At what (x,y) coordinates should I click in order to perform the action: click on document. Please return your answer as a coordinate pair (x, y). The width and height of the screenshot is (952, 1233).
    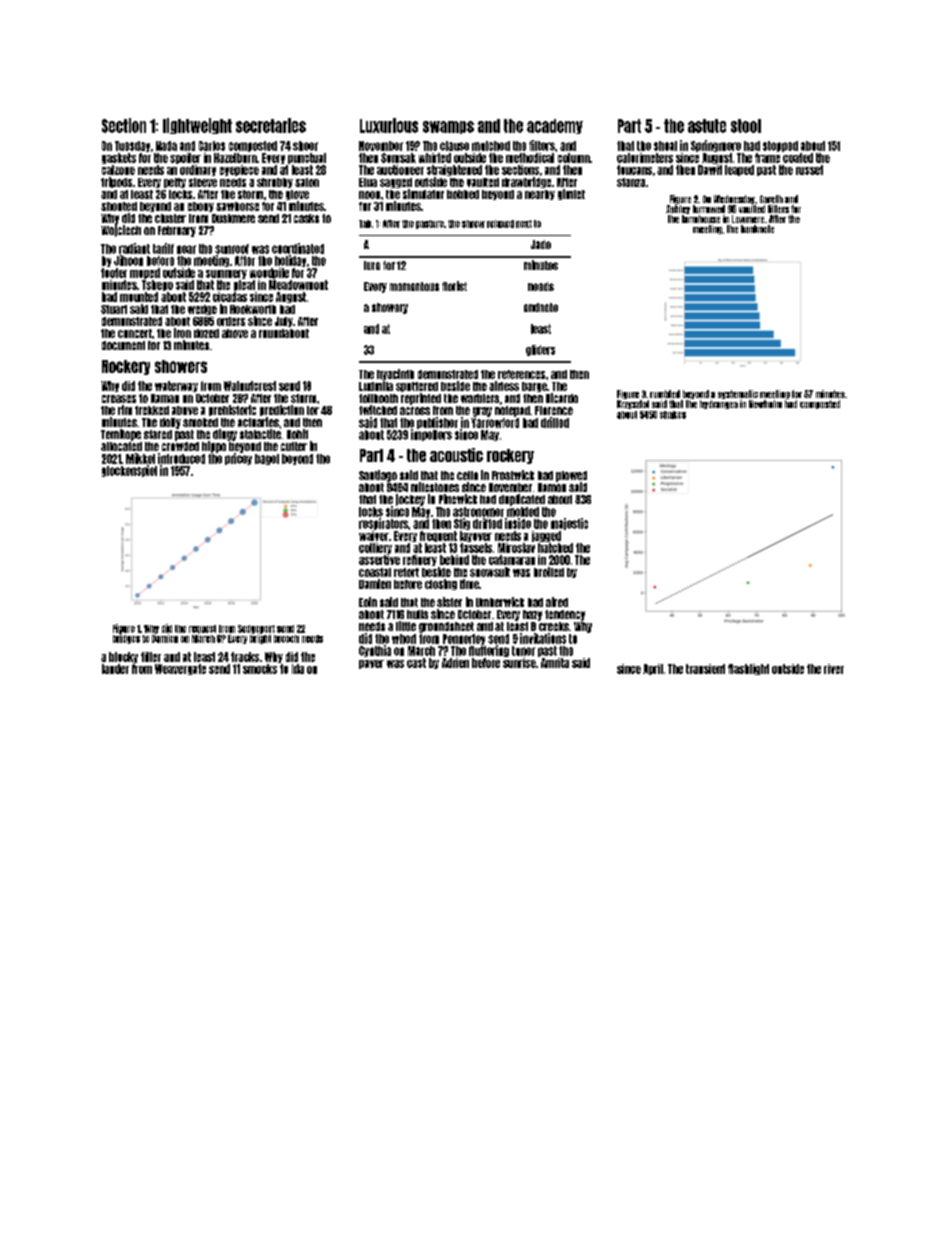
    Looking at the image, I should click on (123, 345).
